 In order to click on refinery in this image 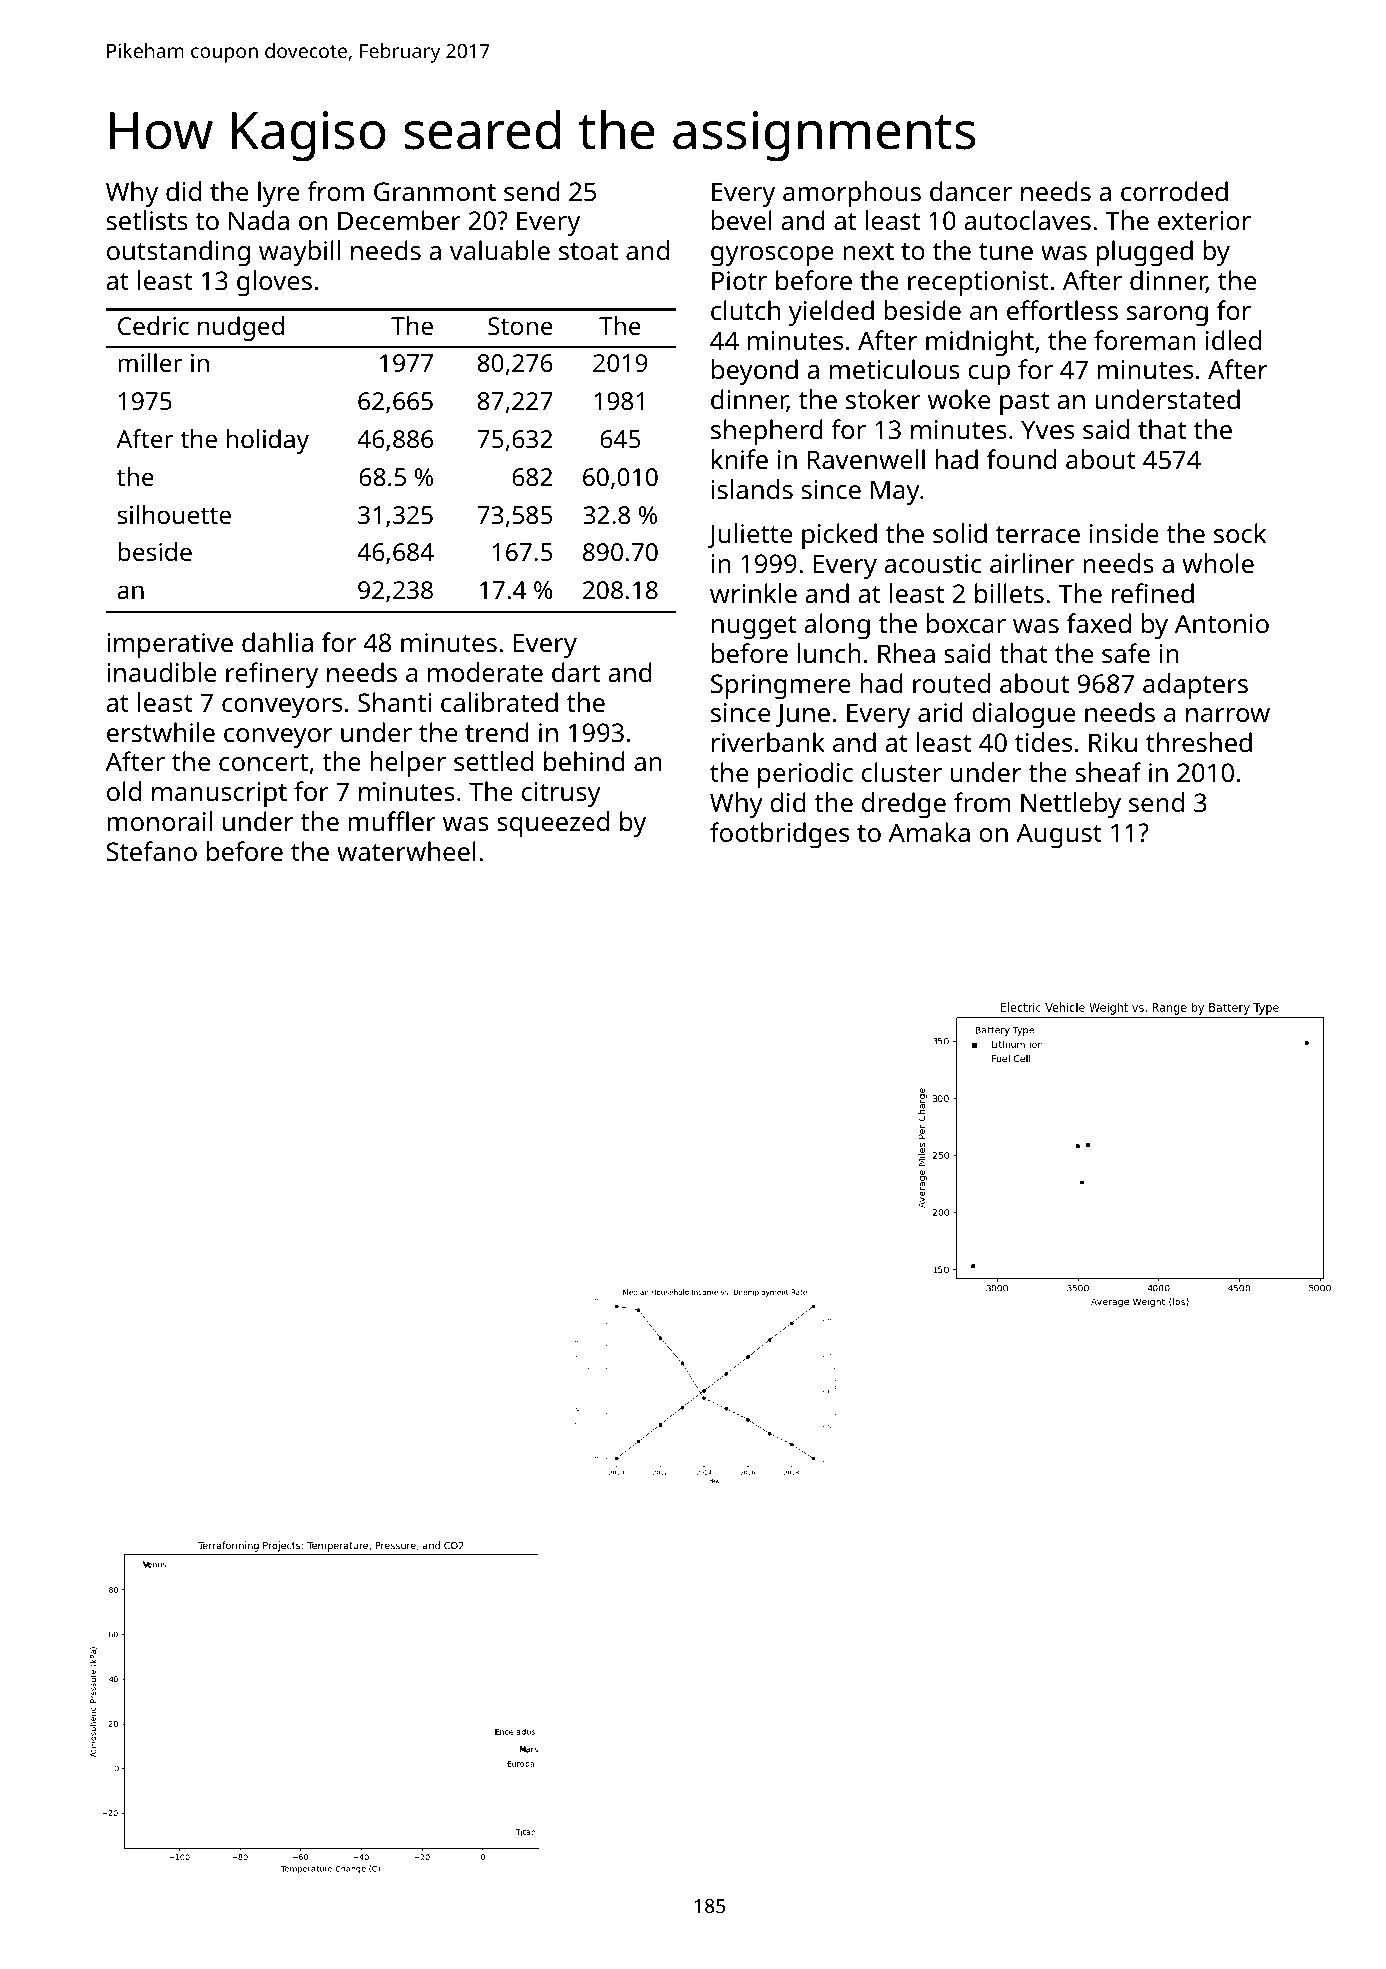, I will do `click(272, 675)`.
